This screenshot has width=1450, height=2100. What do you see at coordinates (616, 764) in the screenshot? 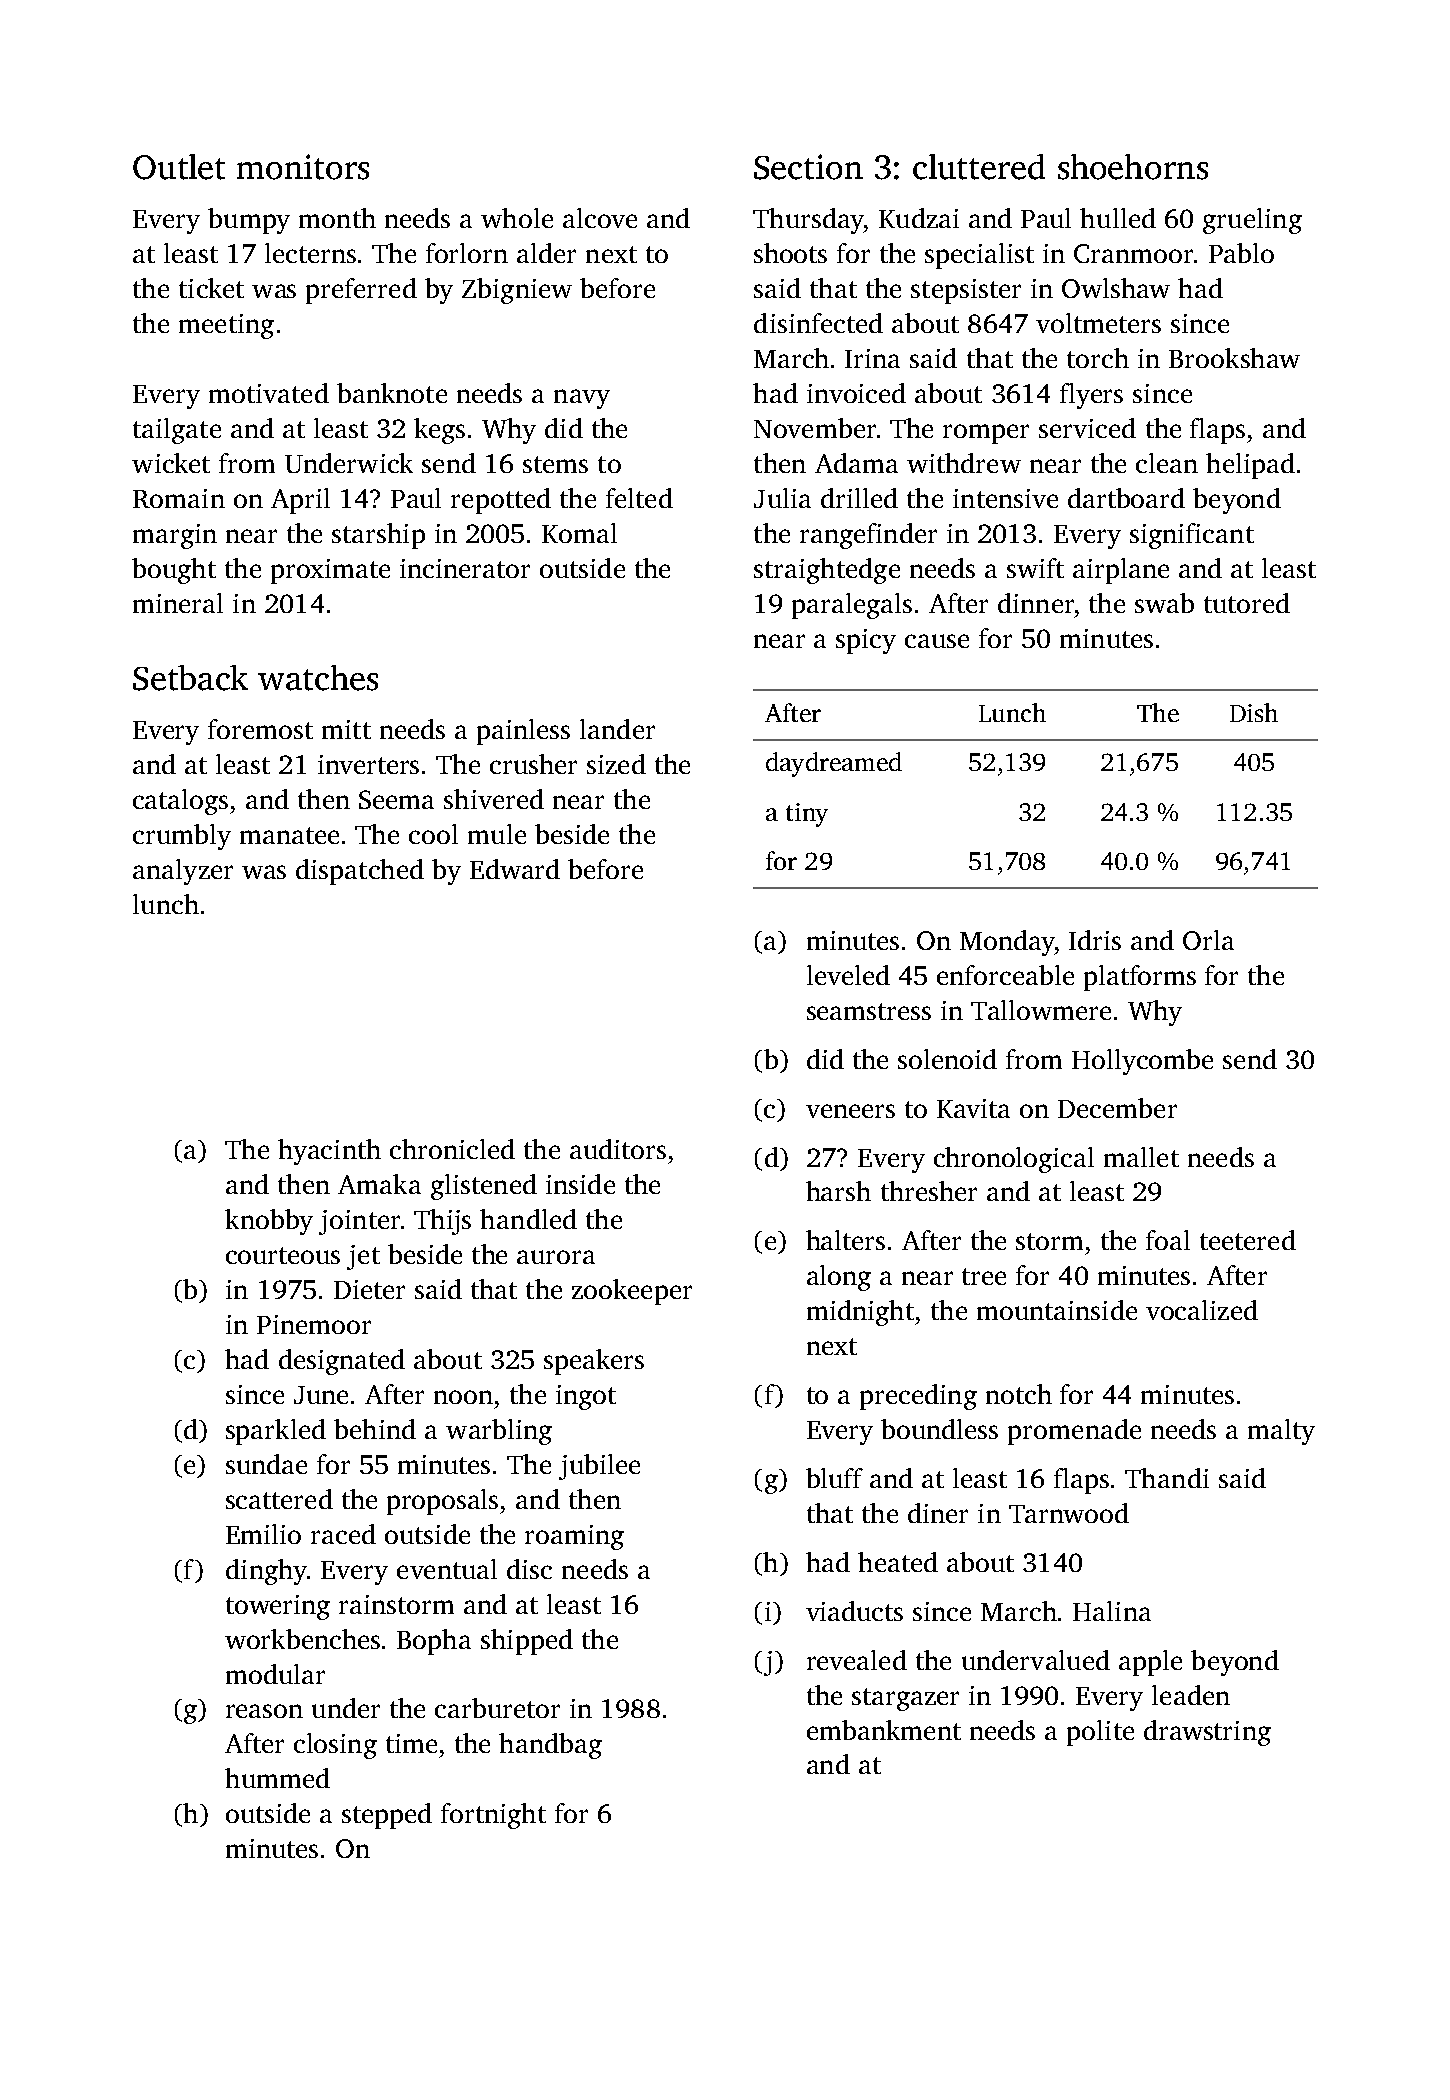
I see `sized` at bounding box center [616, 764].
